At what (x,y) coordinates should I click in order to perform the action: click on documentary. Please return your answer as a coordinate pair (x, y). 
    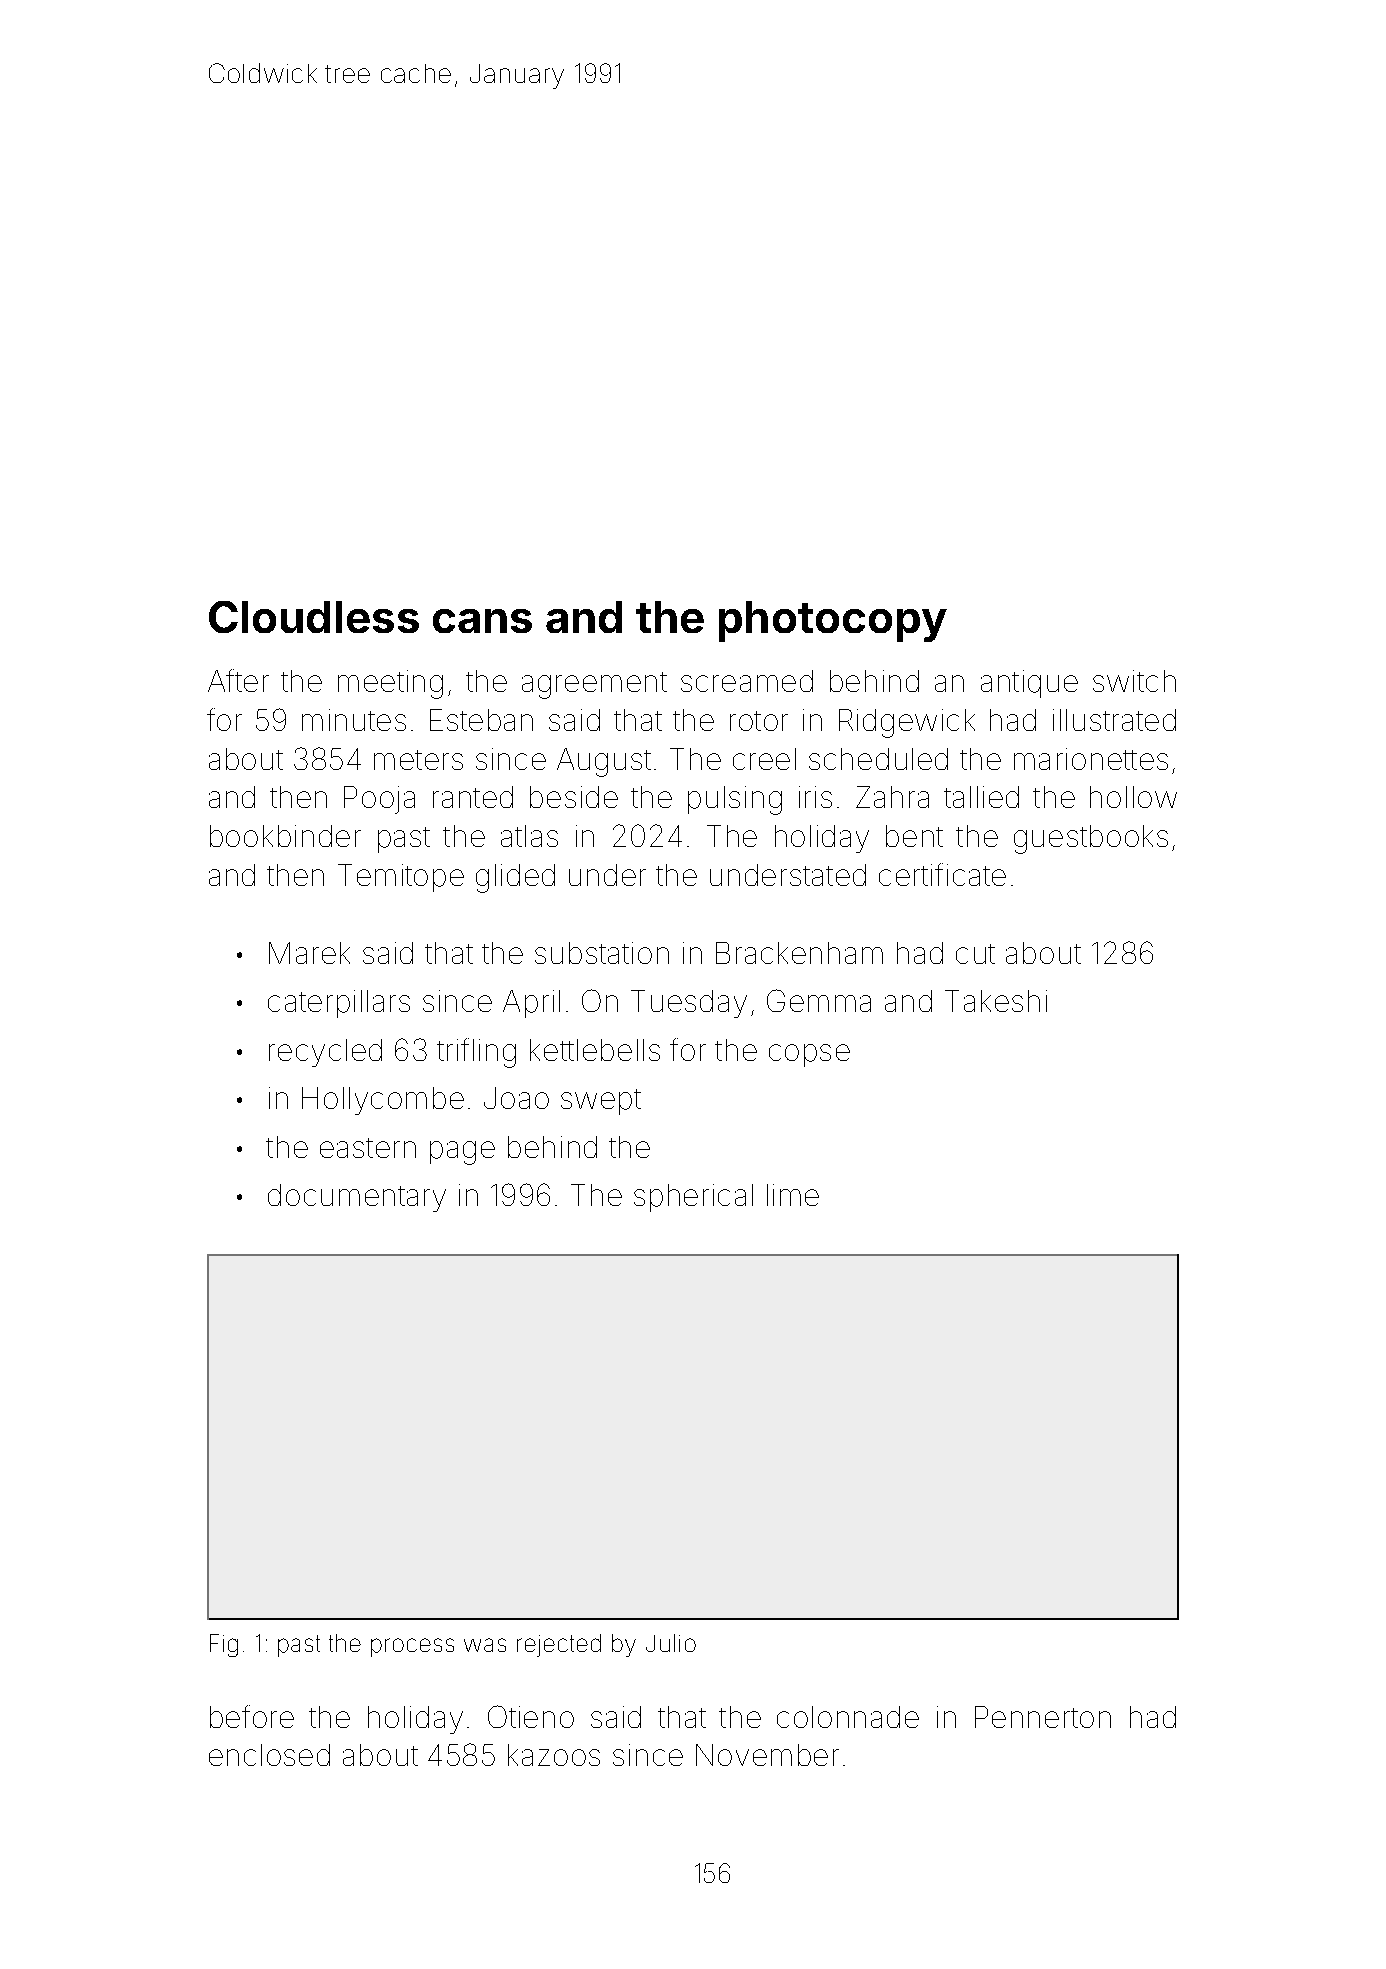
    Looking at the image, I should click on (357, 1198).
